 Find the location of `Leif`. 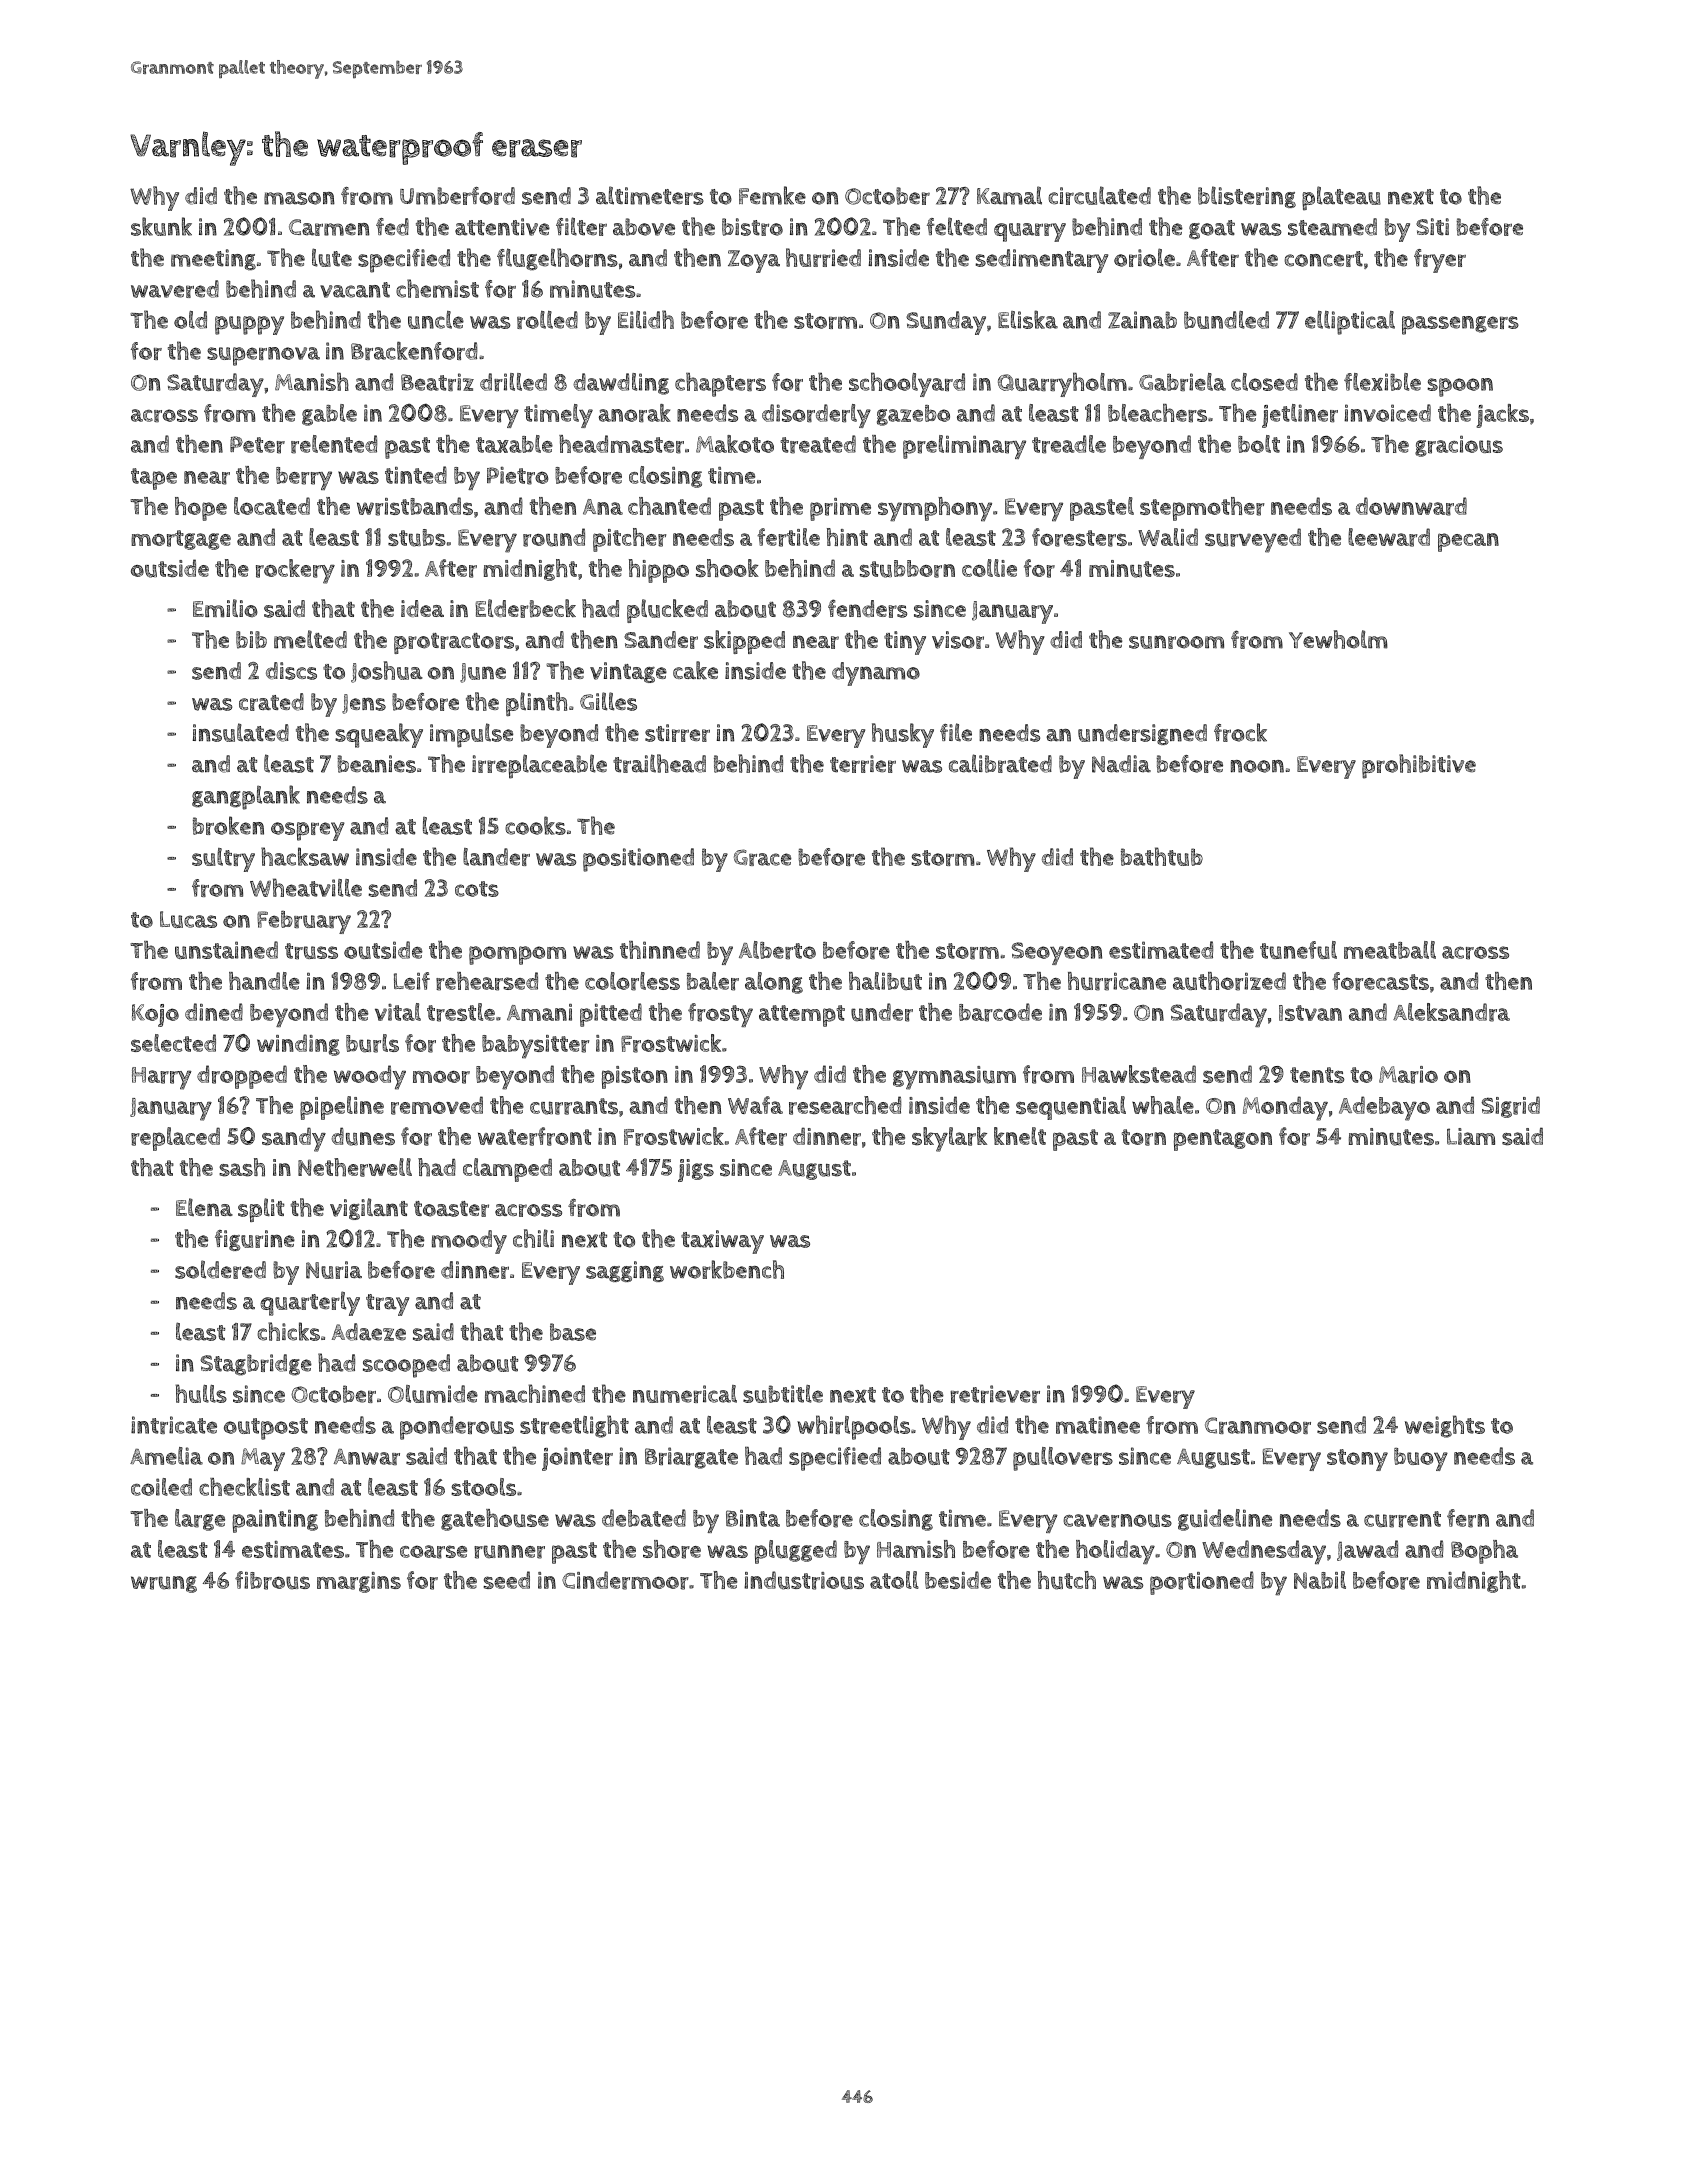

Leif is located at coordinates (412, 981).
